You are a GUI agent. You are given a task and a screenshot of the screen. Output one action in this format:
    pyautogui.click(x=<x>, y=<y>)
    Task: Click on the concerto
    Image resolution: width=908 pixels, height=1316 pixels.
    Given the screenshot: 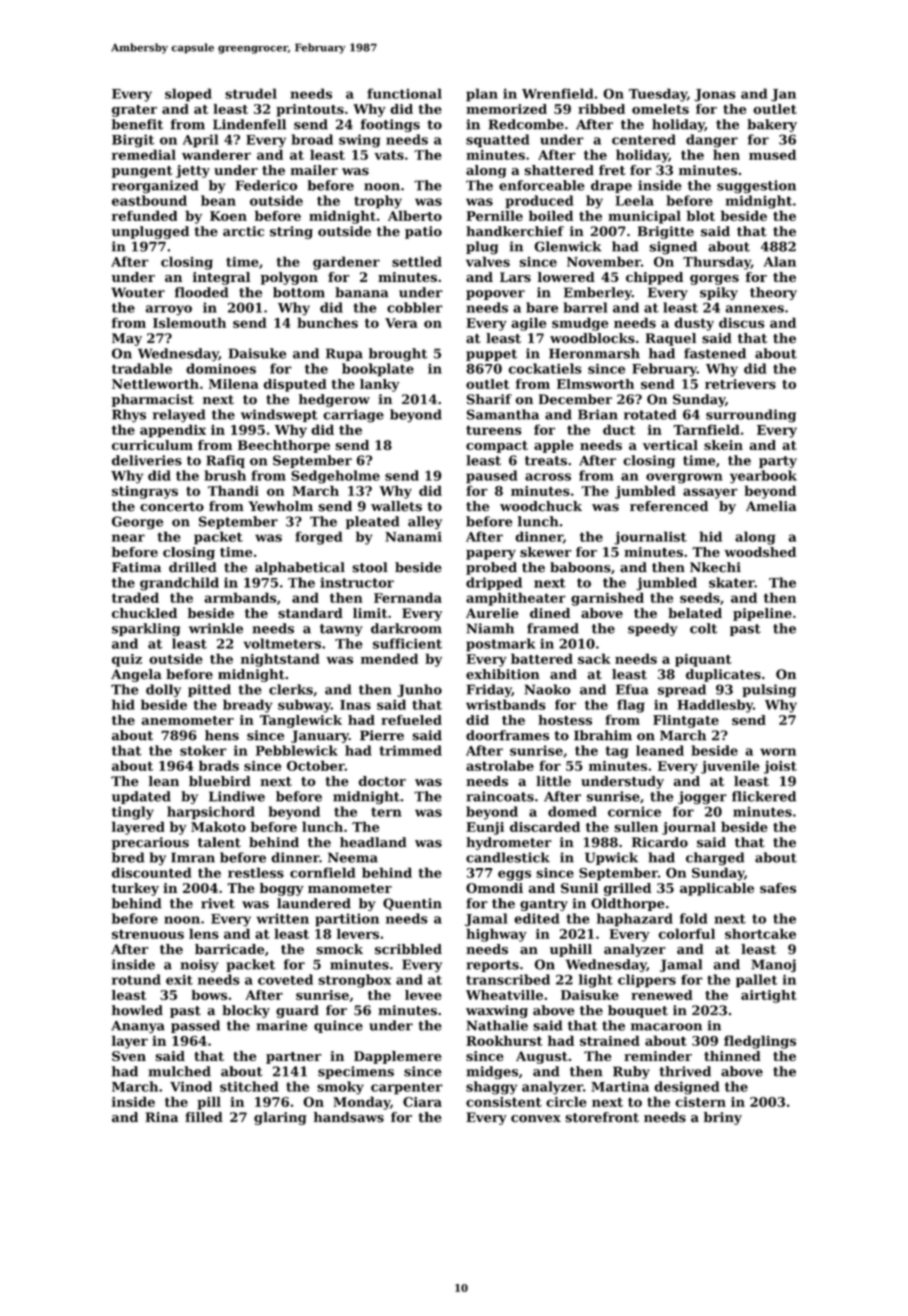 What is the action you would take?
    pyautogui.click(x=172, y=507)
